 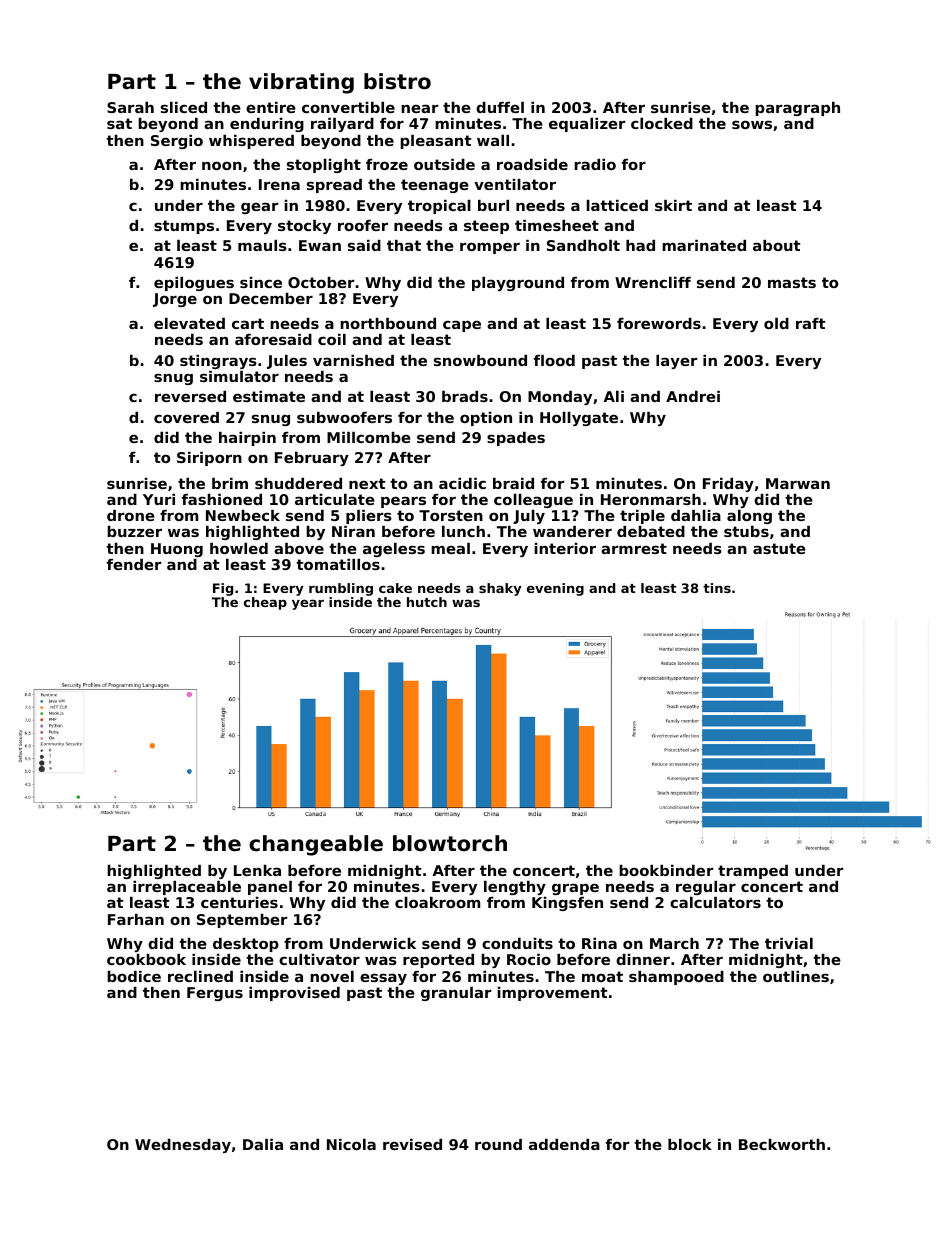 I want to click on hutch, so click(x=427, y=602).
